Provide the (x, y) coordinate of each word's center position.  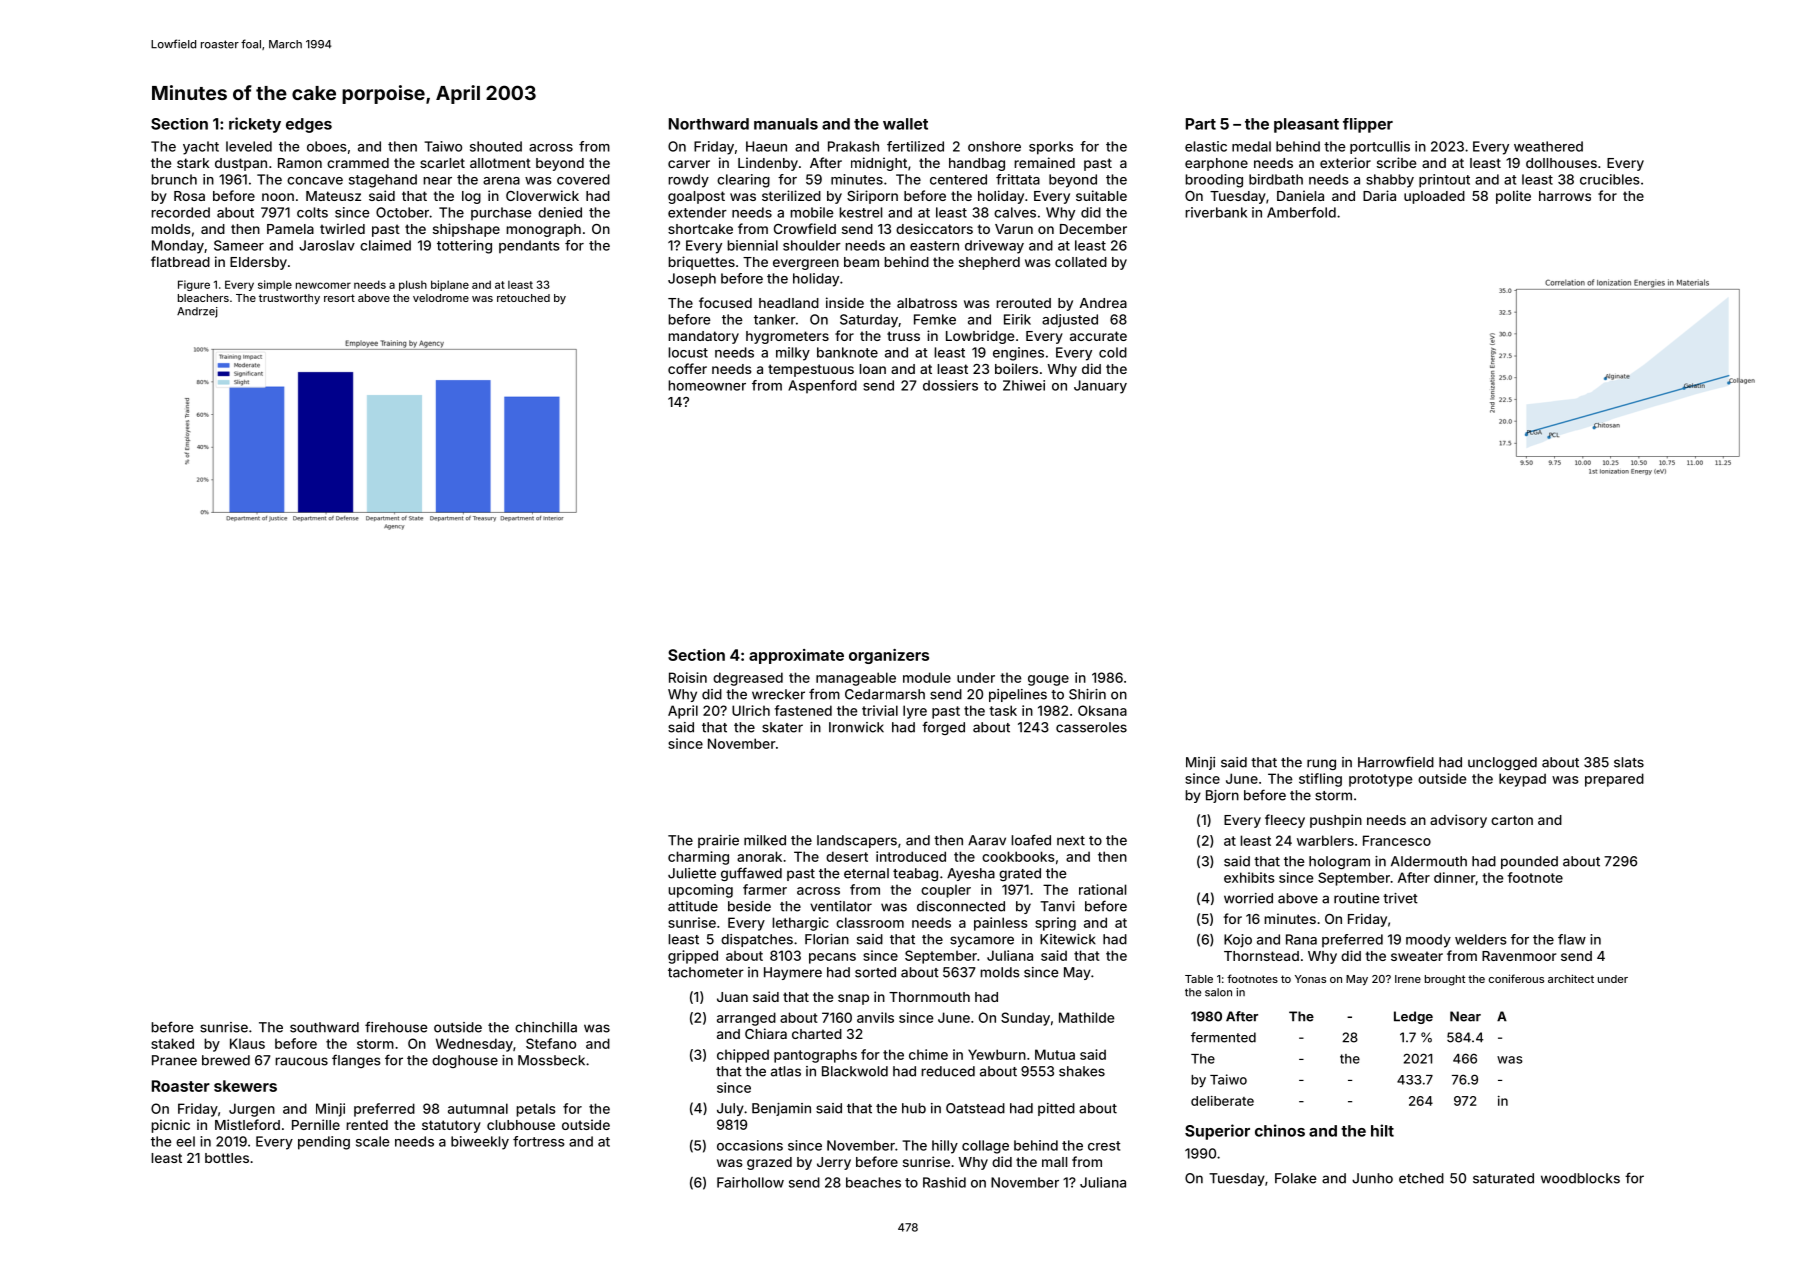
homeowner (707, 385)
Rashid (944, 1182)
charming (698, 858)
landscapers (857, 841)
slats (1629, 762)
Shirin (1087, 694)
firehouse (396, 1027)
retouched (523, 298)
